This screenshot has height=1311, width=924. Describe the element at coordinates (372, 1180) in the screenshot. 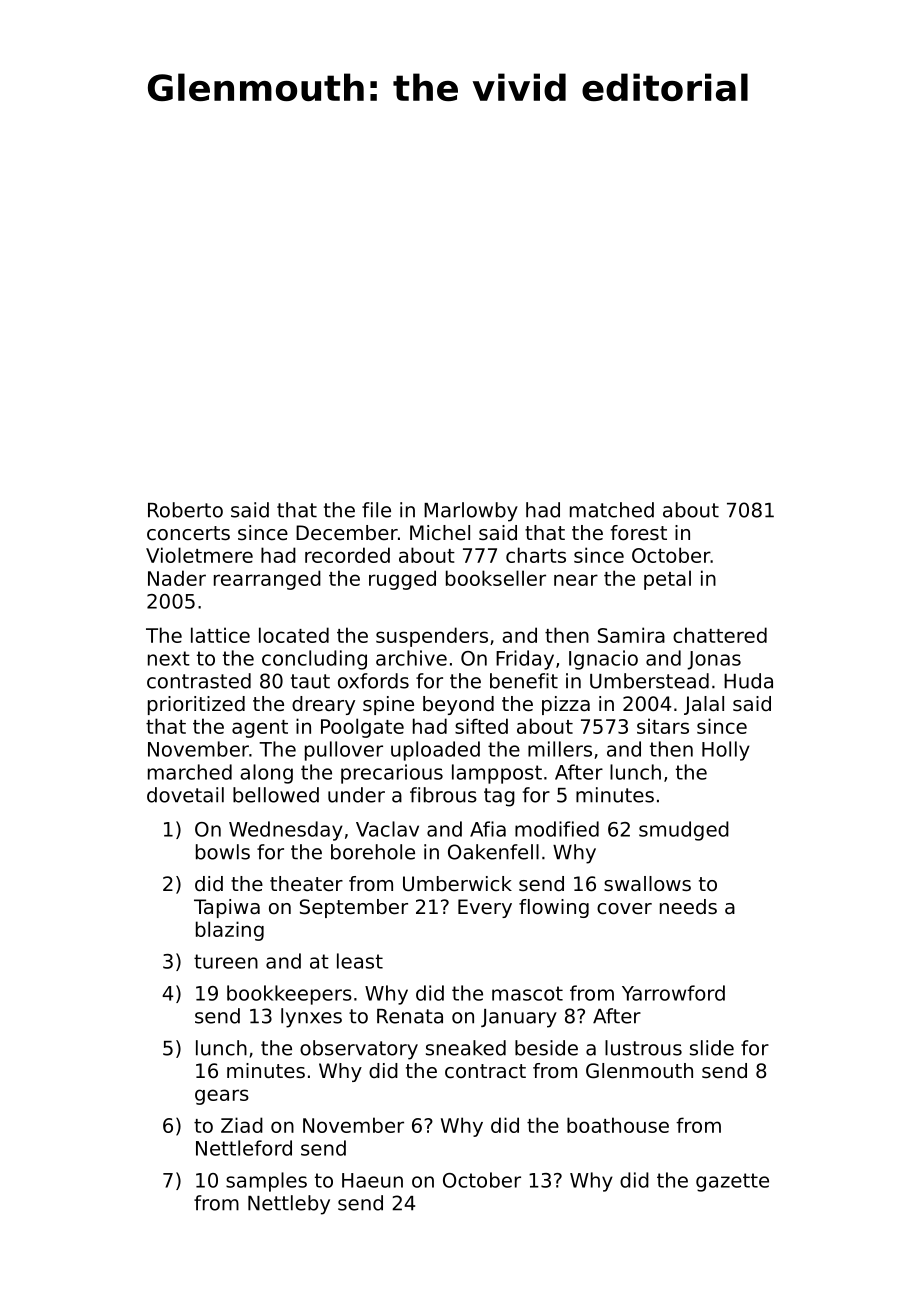

I see `Haeun` at that location.
